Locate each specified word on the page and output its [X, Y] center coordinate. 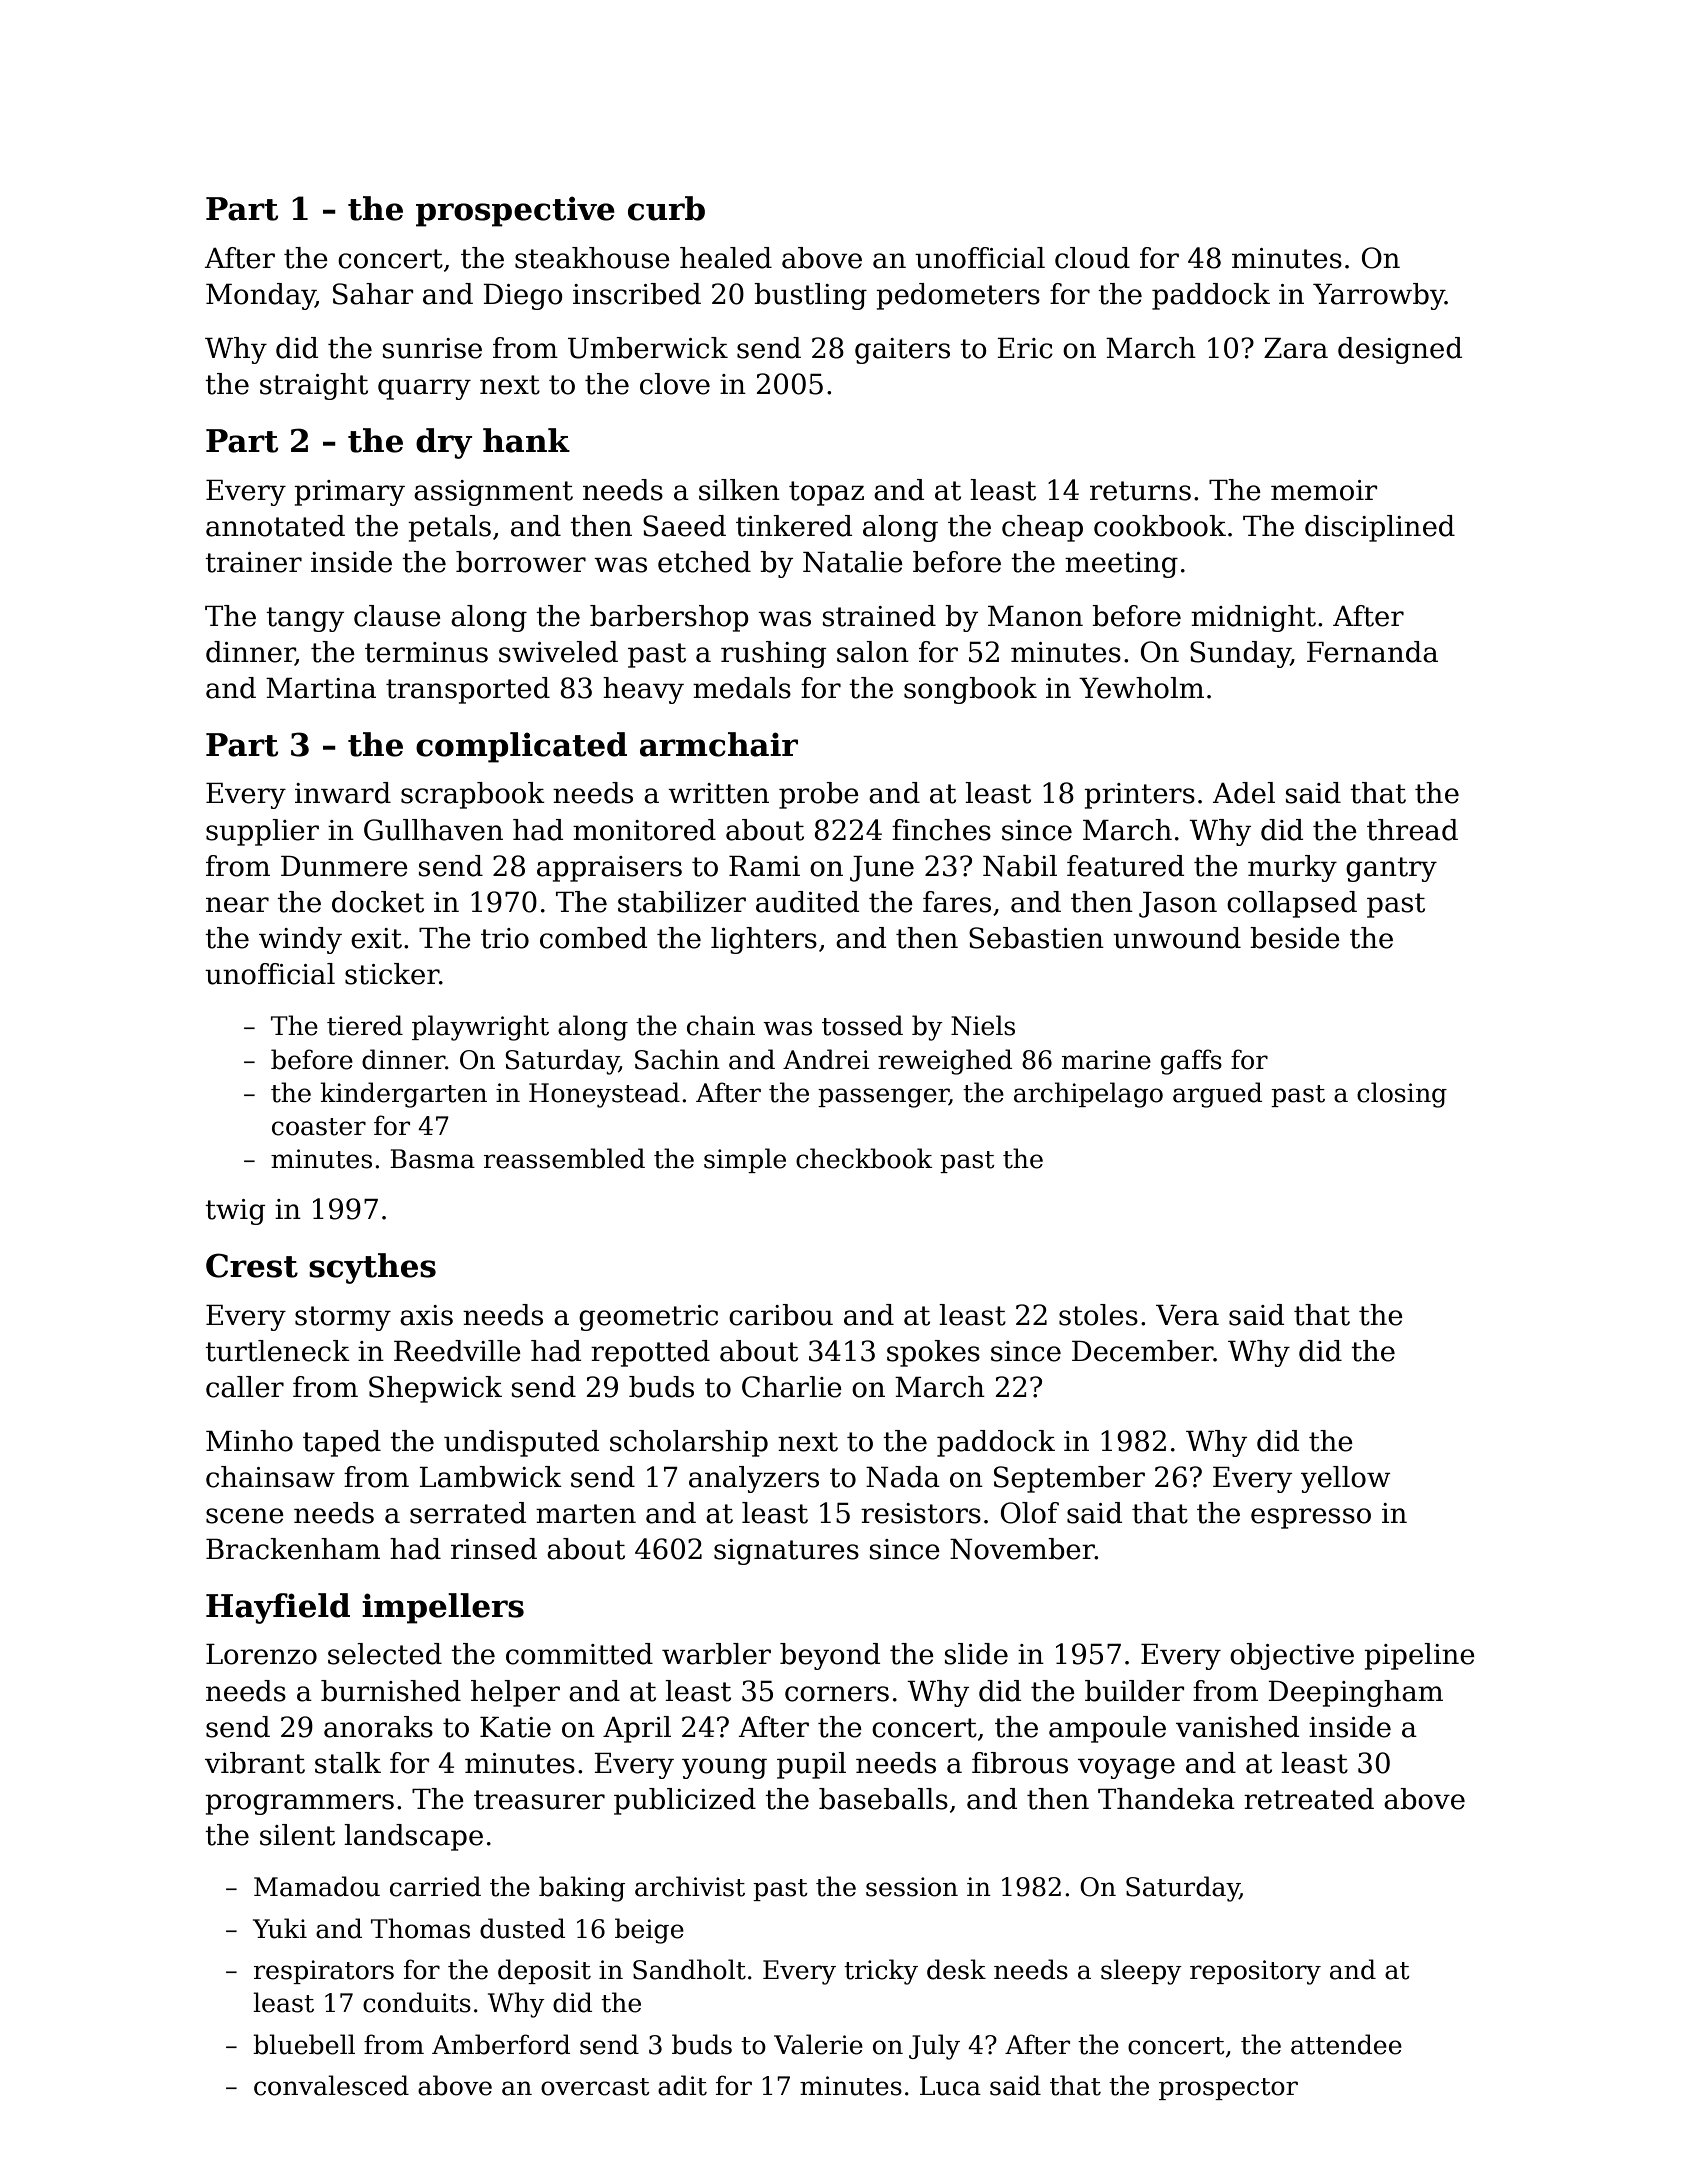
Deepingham [1355, 1693]
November [1022, 1549]
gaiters [902, 351]
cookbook [1160, 526]
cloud [1092, 258]
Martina [321, 688]
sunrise [432, 348]
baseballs [883, 1799]
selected [385, 1654]
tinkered [794, 526]
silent [297, 1835]
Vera [1187, 1315]
